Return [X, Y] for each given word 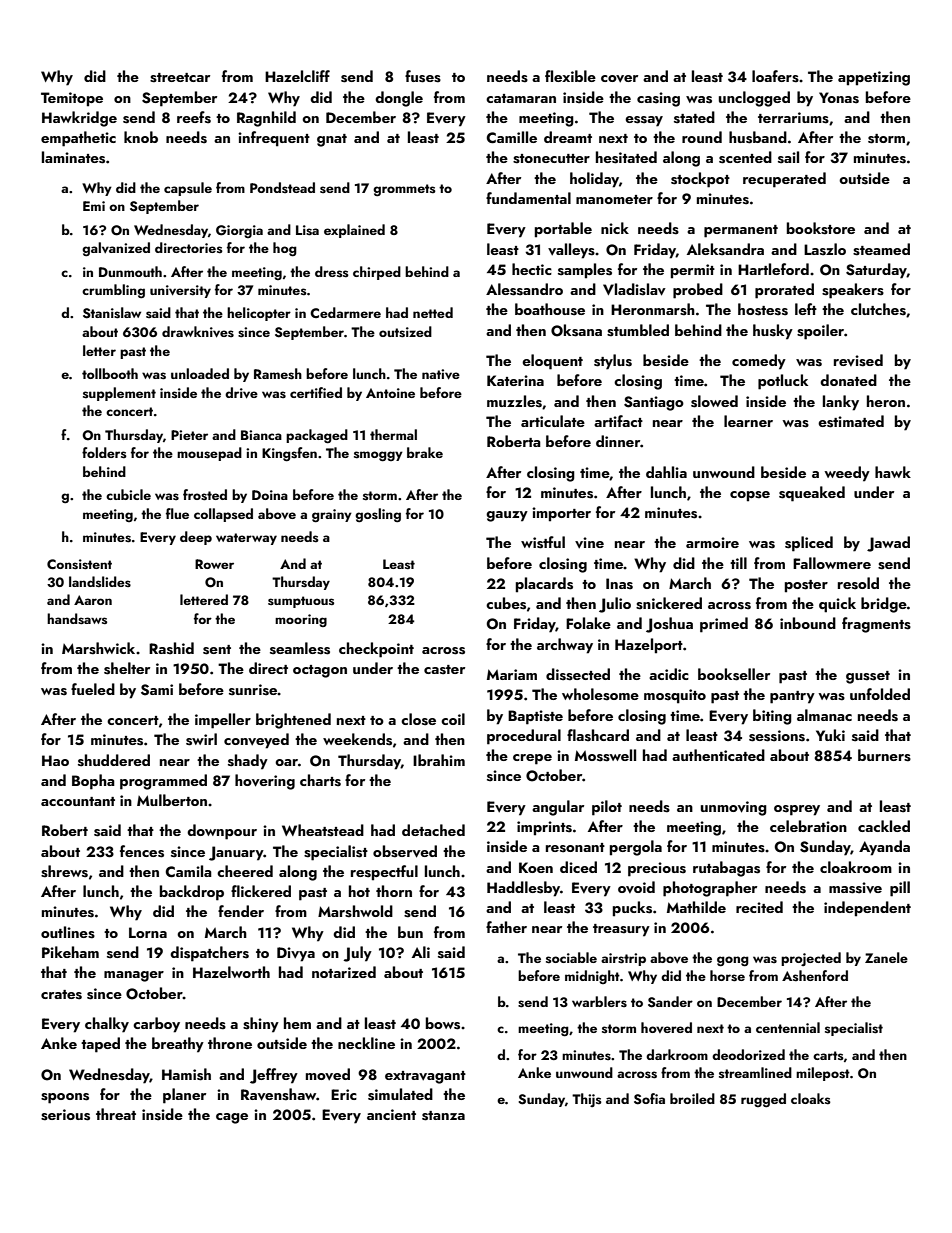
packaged [317, 436]
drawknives [198, 332]
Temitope [72, 99]
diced [578, 867]
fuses [423, 76]
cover [619, 79]
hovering [265, 782]
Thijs [587, 1100]
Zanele [886, 957]
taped [100, 1045]
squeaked [812, 494]
